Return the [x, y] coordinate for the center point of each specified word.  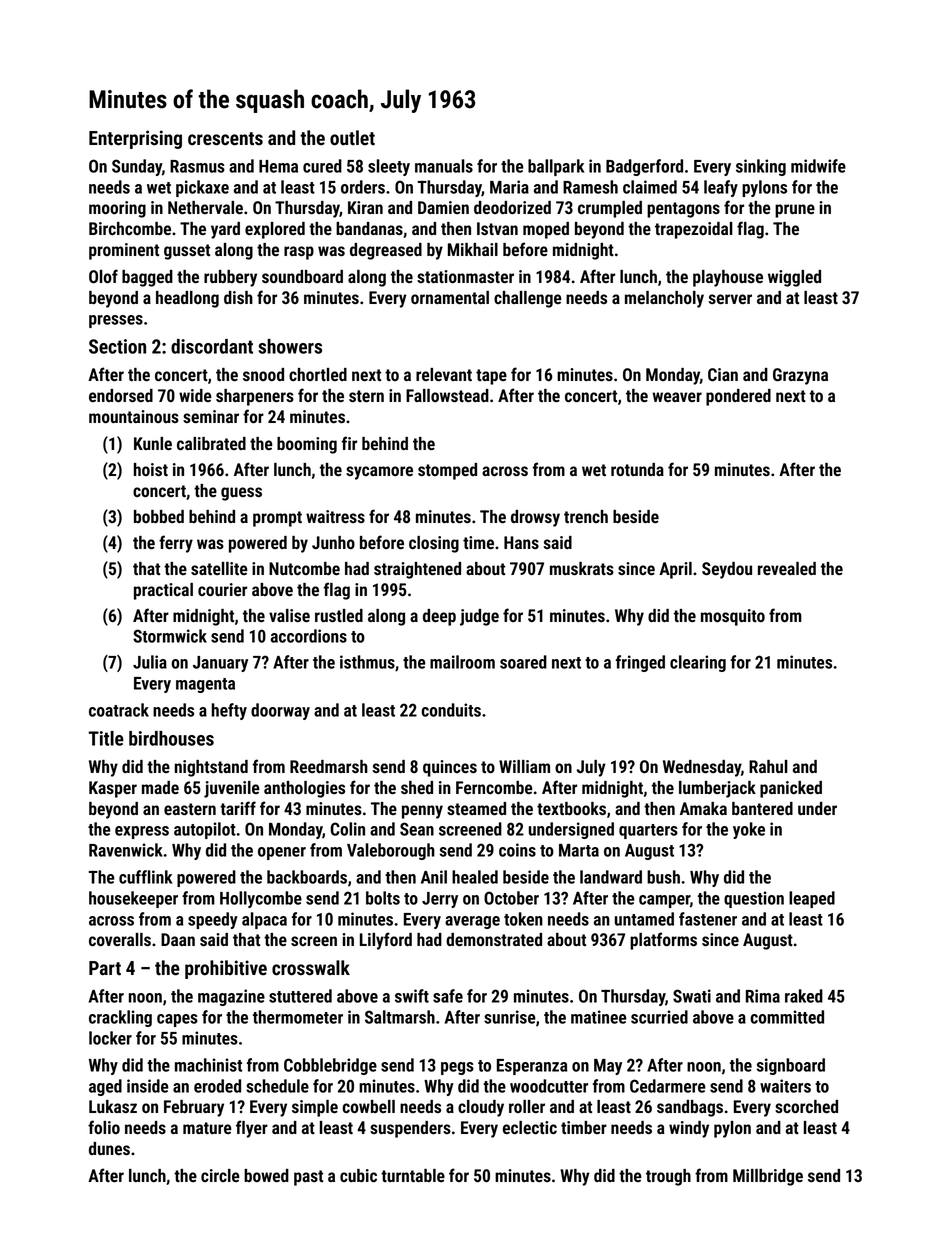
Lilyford [386, 941]
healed [475, 877]
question [754, 899]
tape [491, 377]
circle [220, 1175]
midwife [818, 166]
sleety [389, 167]
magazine [231, 997]
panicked [791, 789]
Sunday [137, 167]
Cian [723, 374]
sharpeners [255, 397]
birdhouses [171, 738]
